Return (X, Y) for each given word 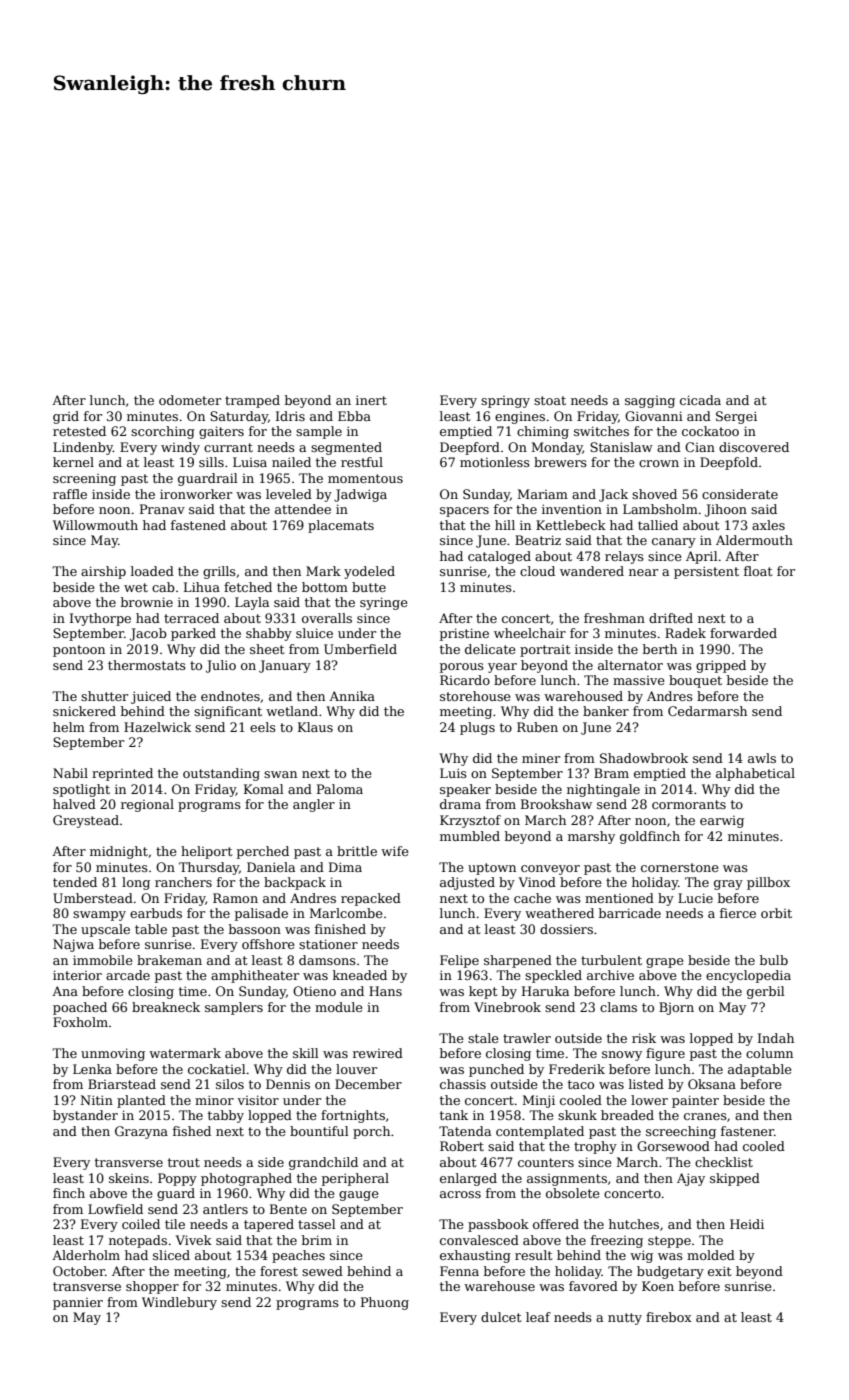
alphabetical (755, 774)
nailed (291, 462)
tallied (658, 525)
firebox (669, 1317)
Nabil (70, 773)
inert (371, 400)
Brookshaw (556, 804)
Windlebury (179, 1303)
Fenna (459, 1271)
